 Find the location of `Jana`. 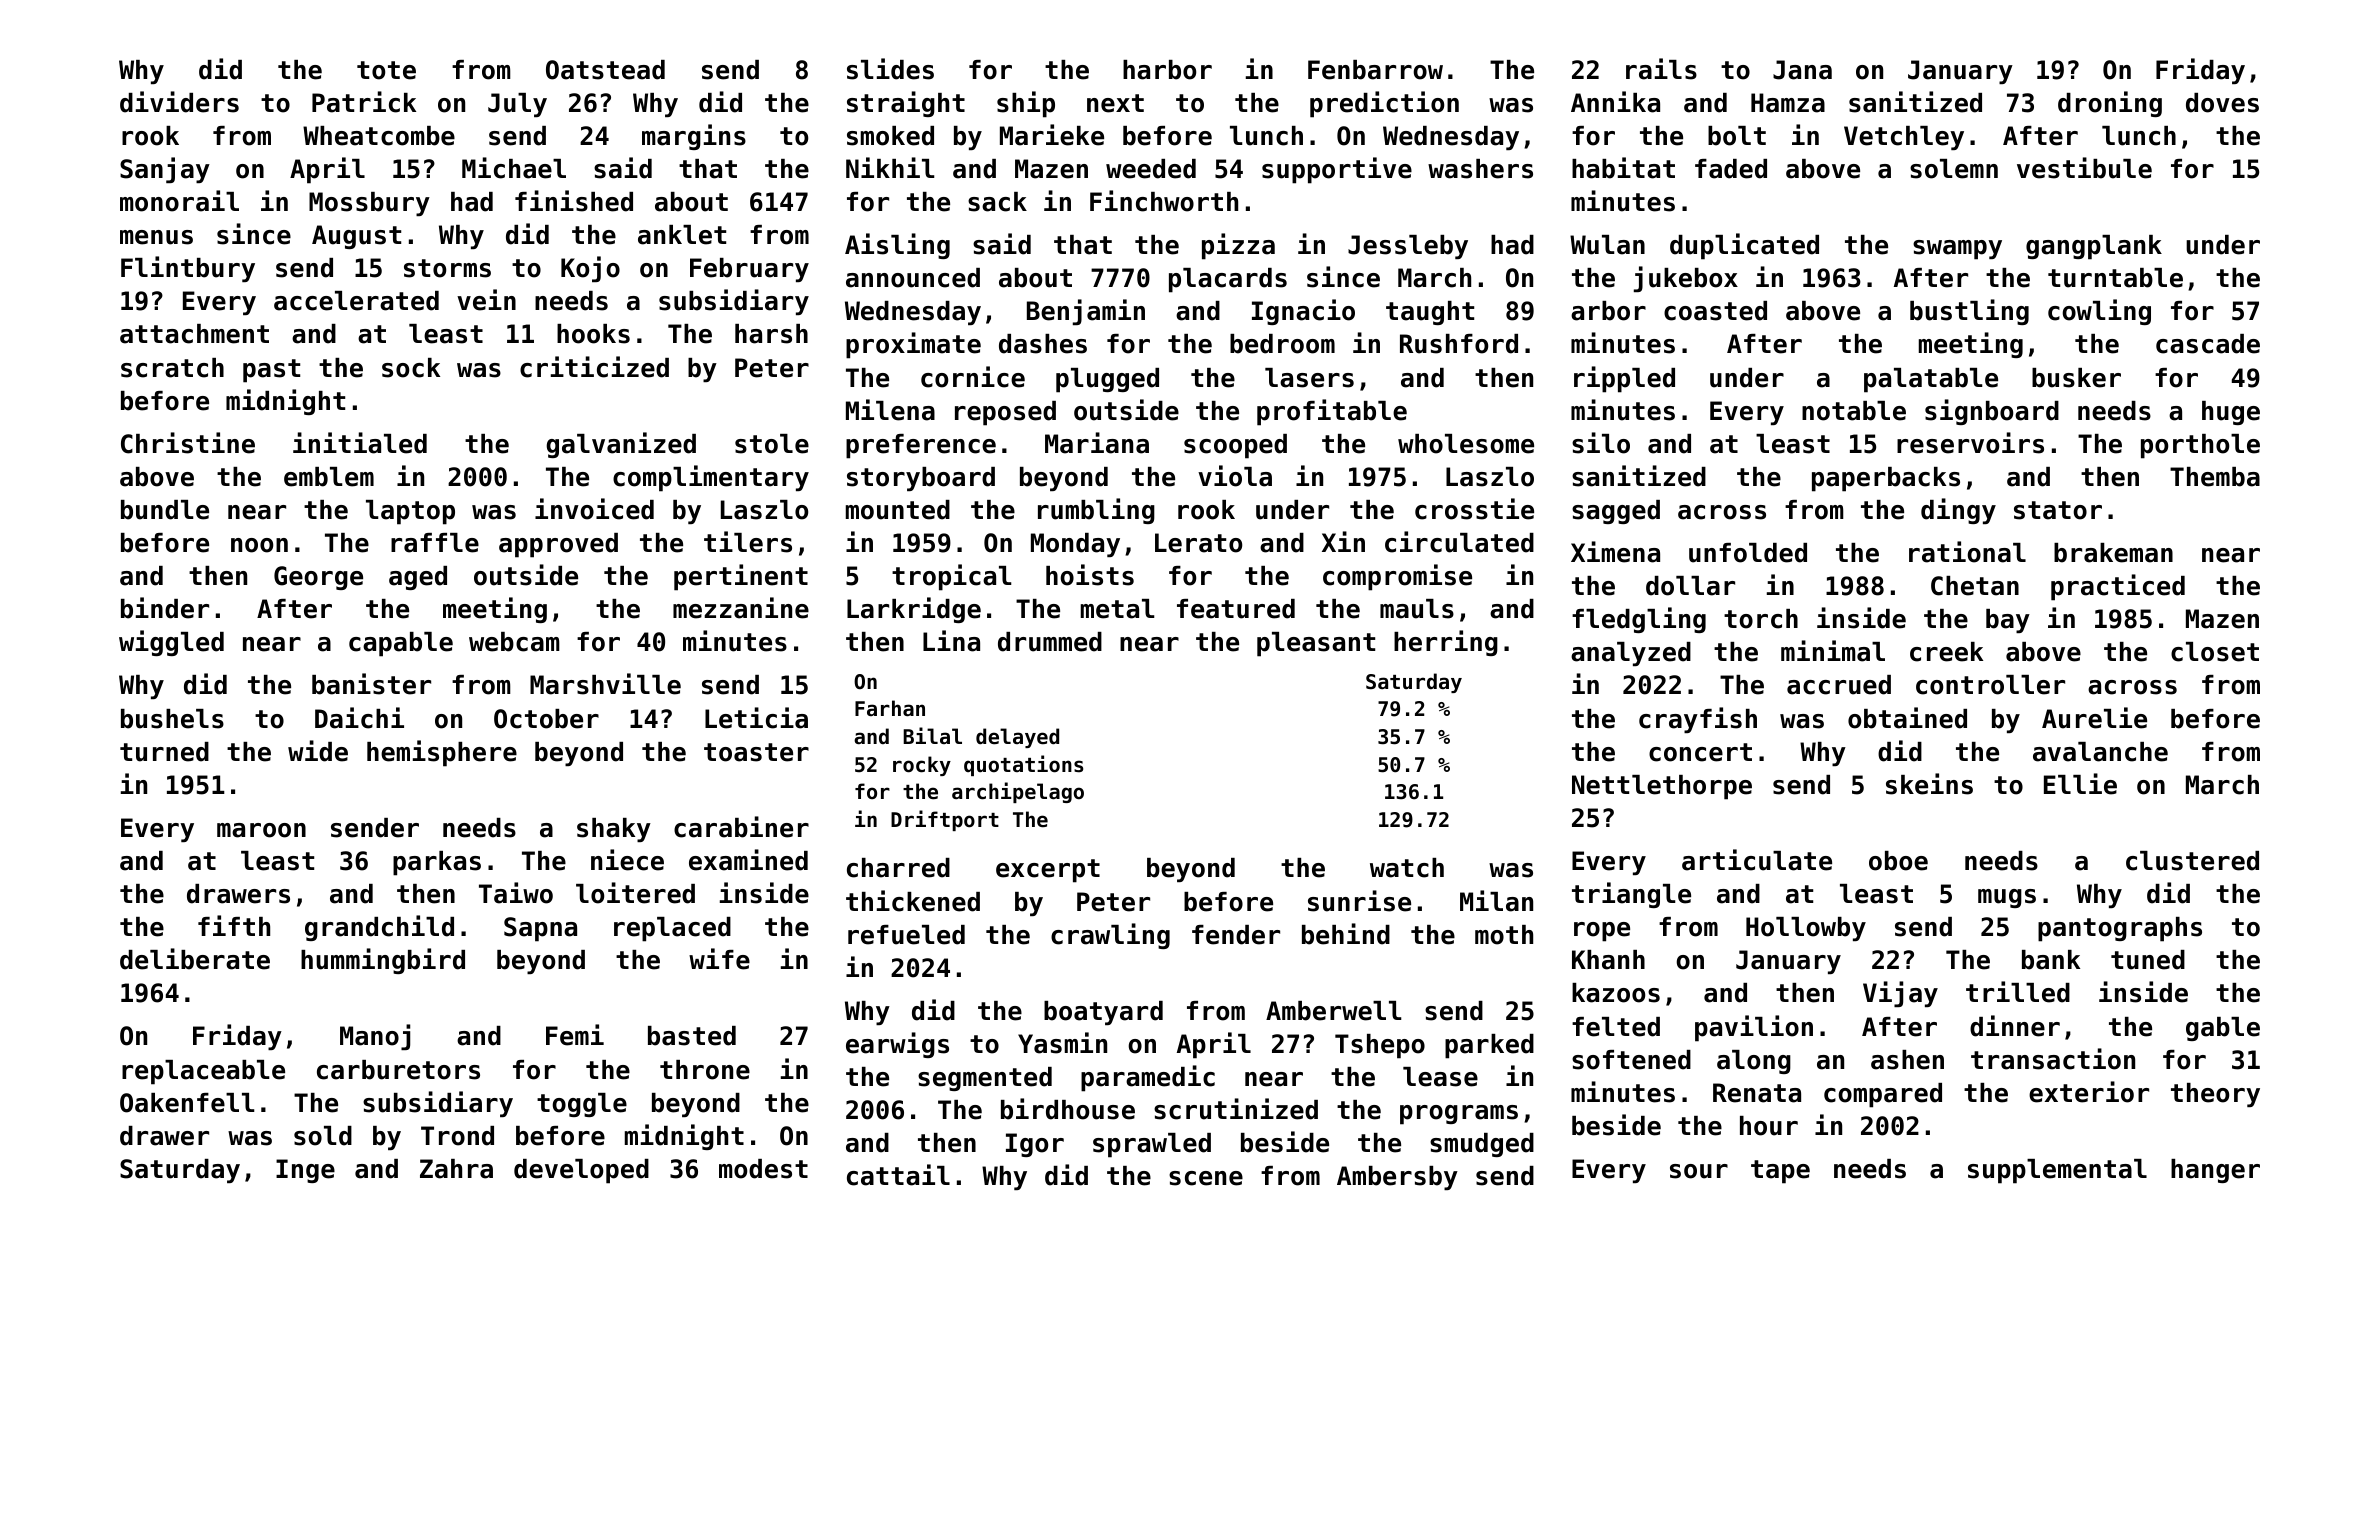

Jana is located at coordinates (1802, 70).
